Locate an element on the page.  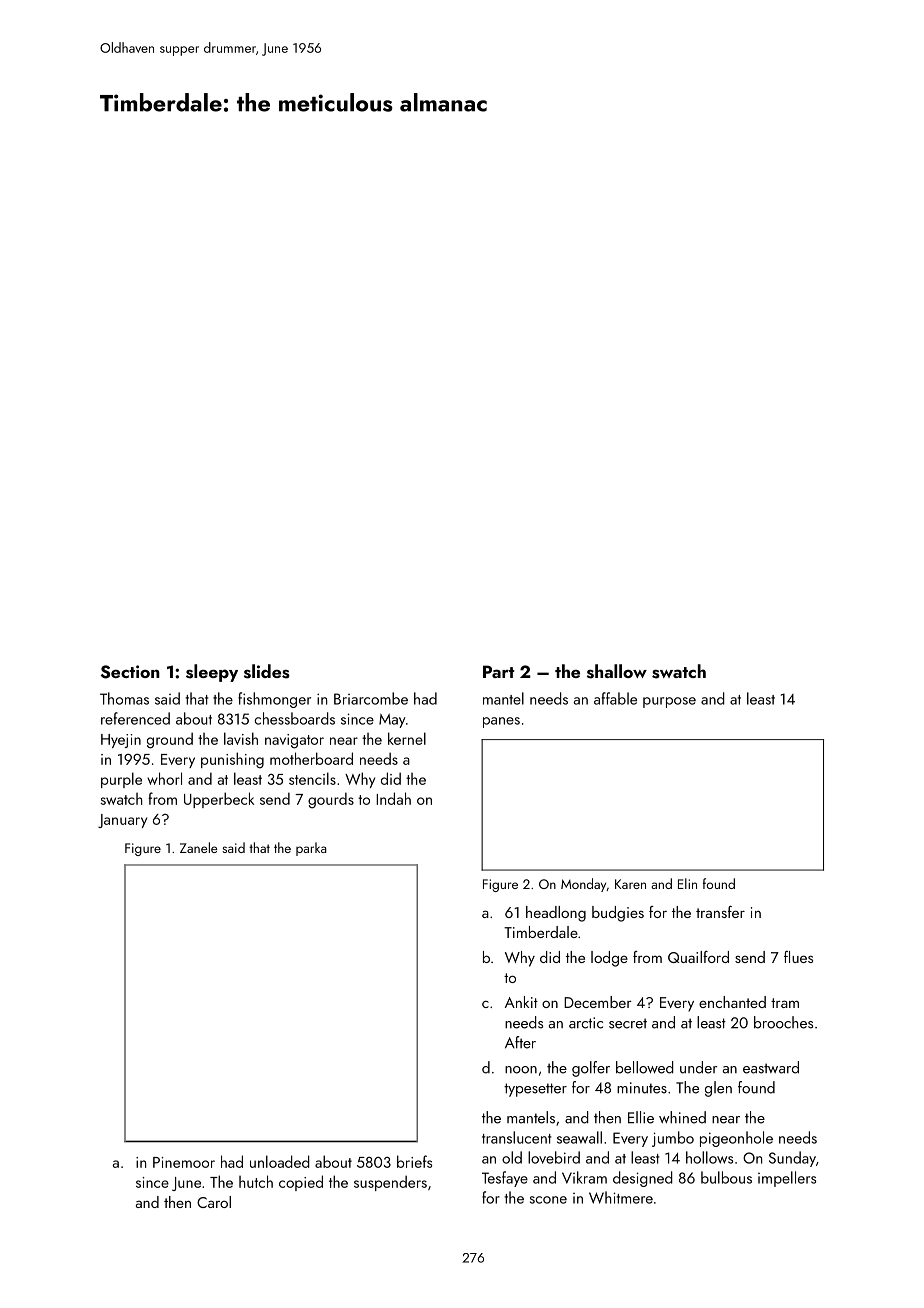
suspenders is located at coordinates (390, 1183).
